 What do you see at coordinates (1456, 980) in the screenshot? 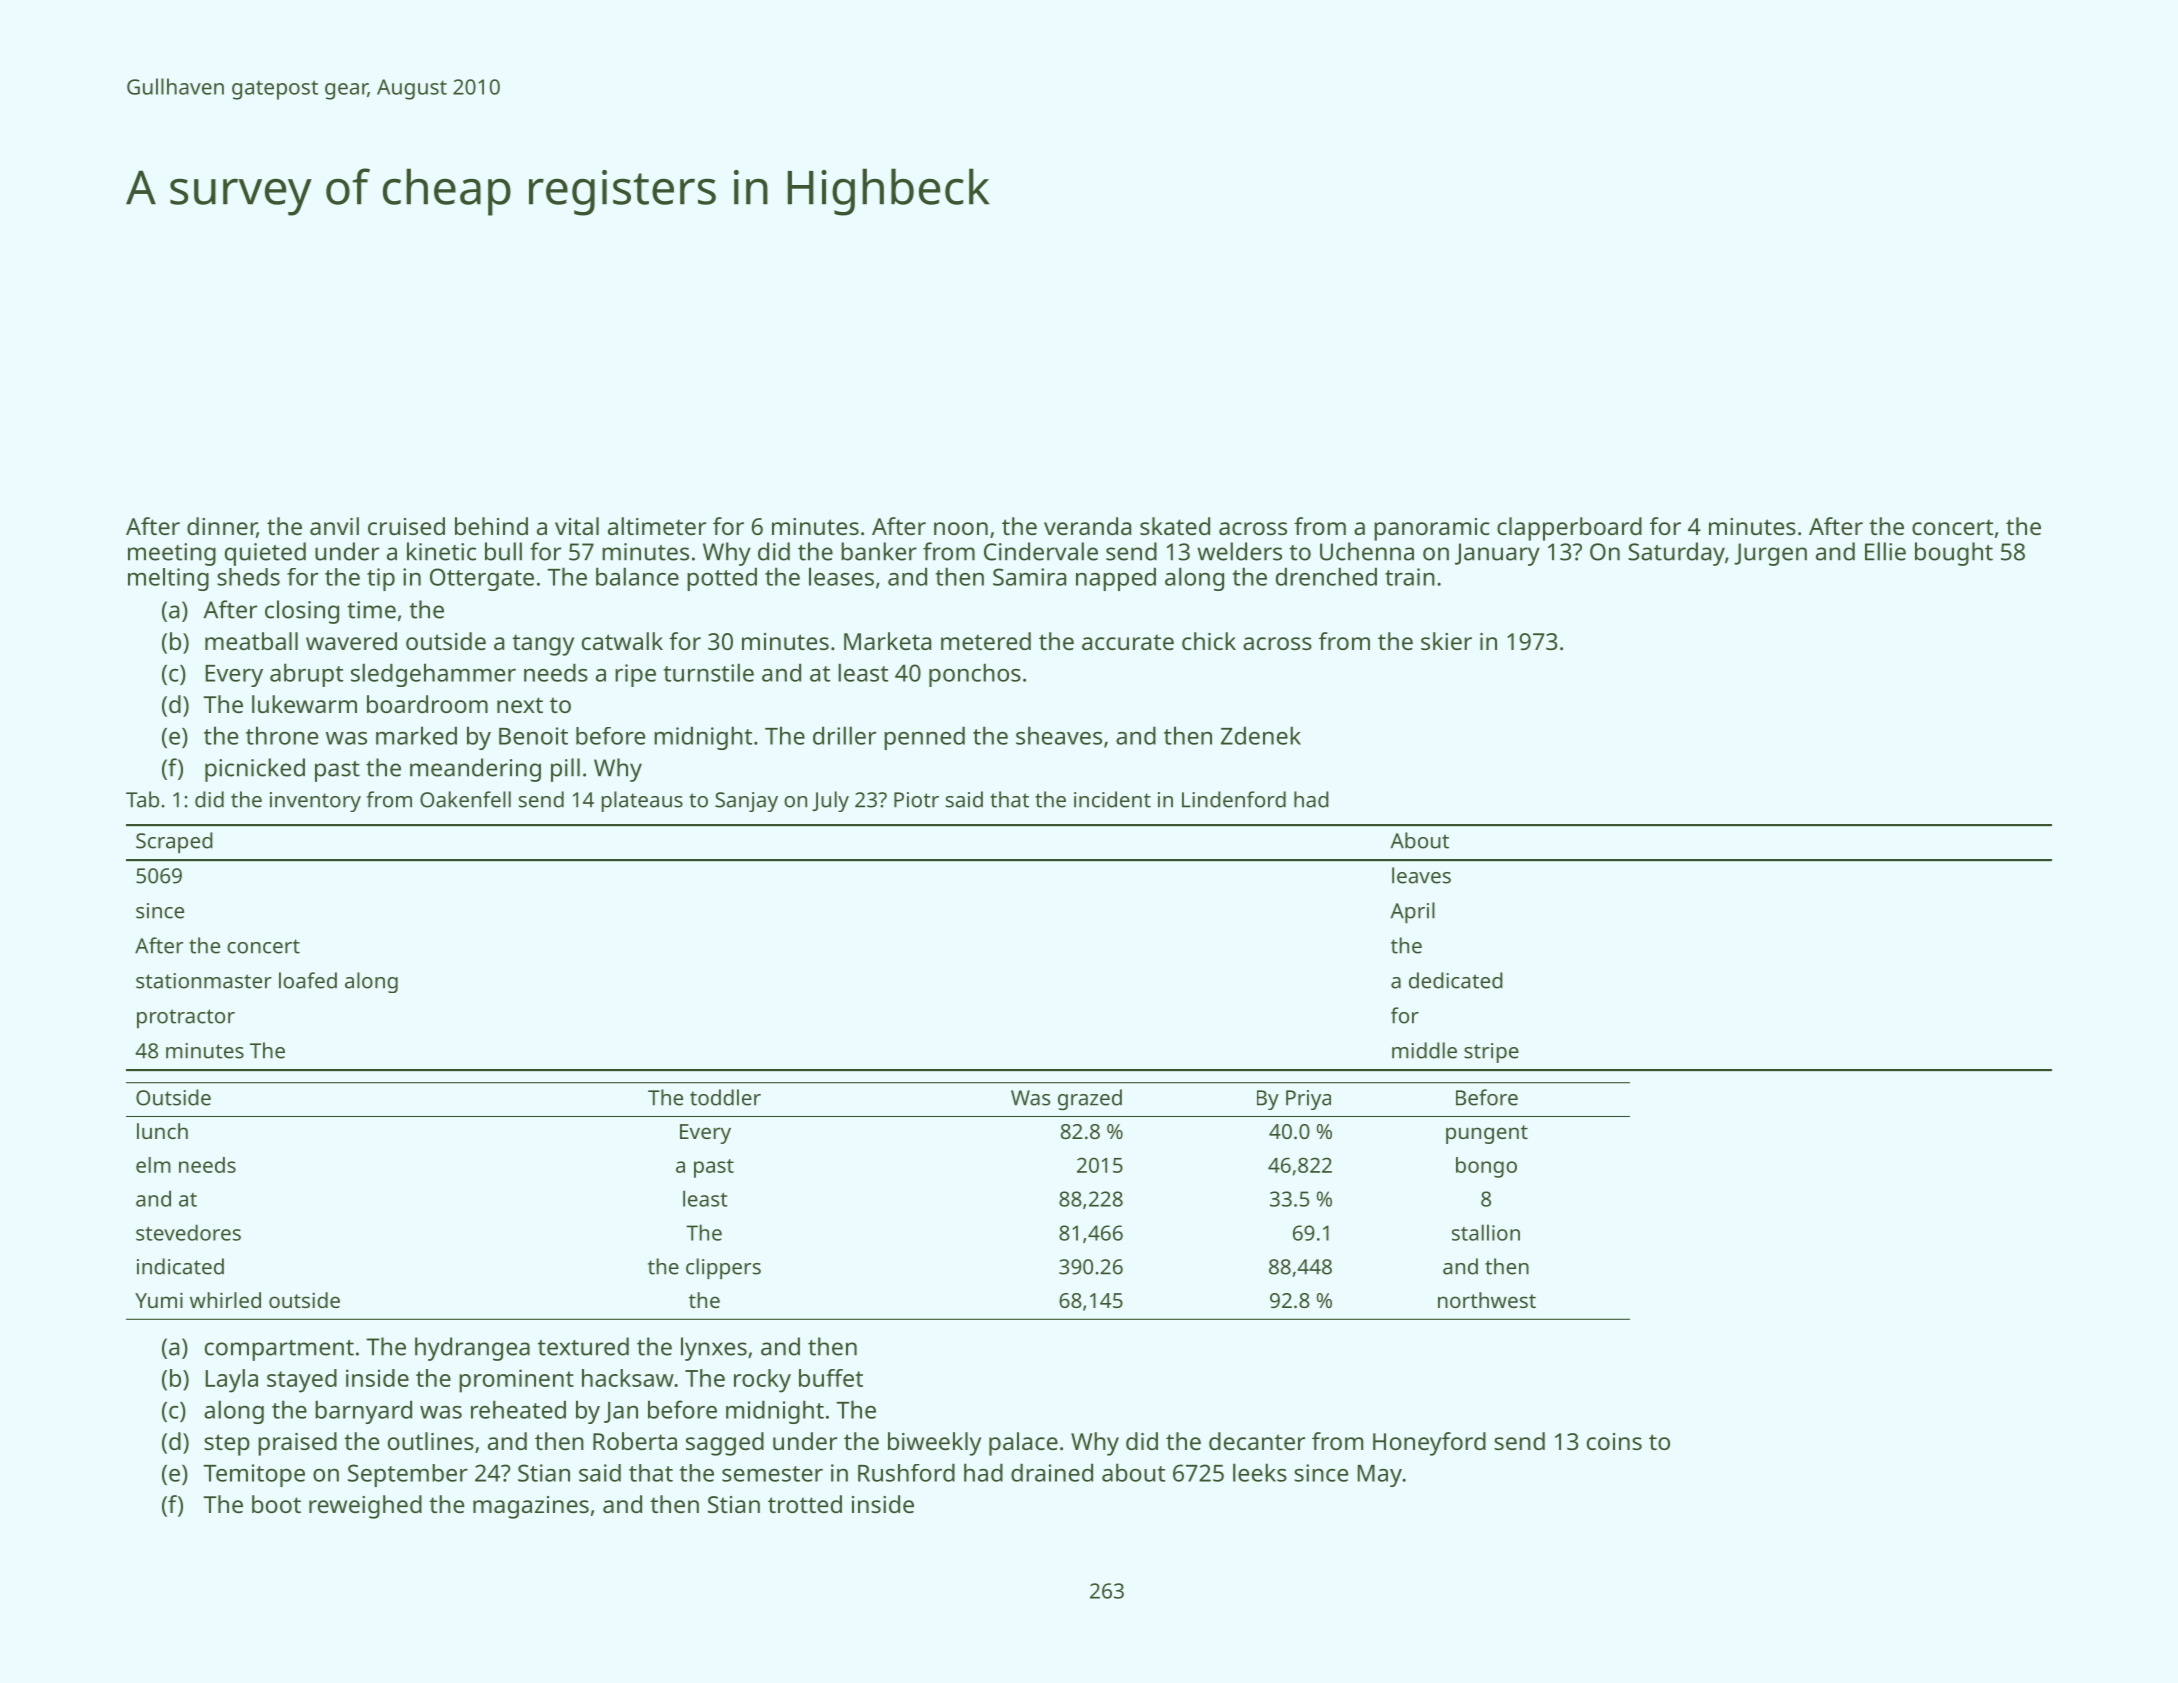
I see `dedicated` at bounding box center [1456, 980].
